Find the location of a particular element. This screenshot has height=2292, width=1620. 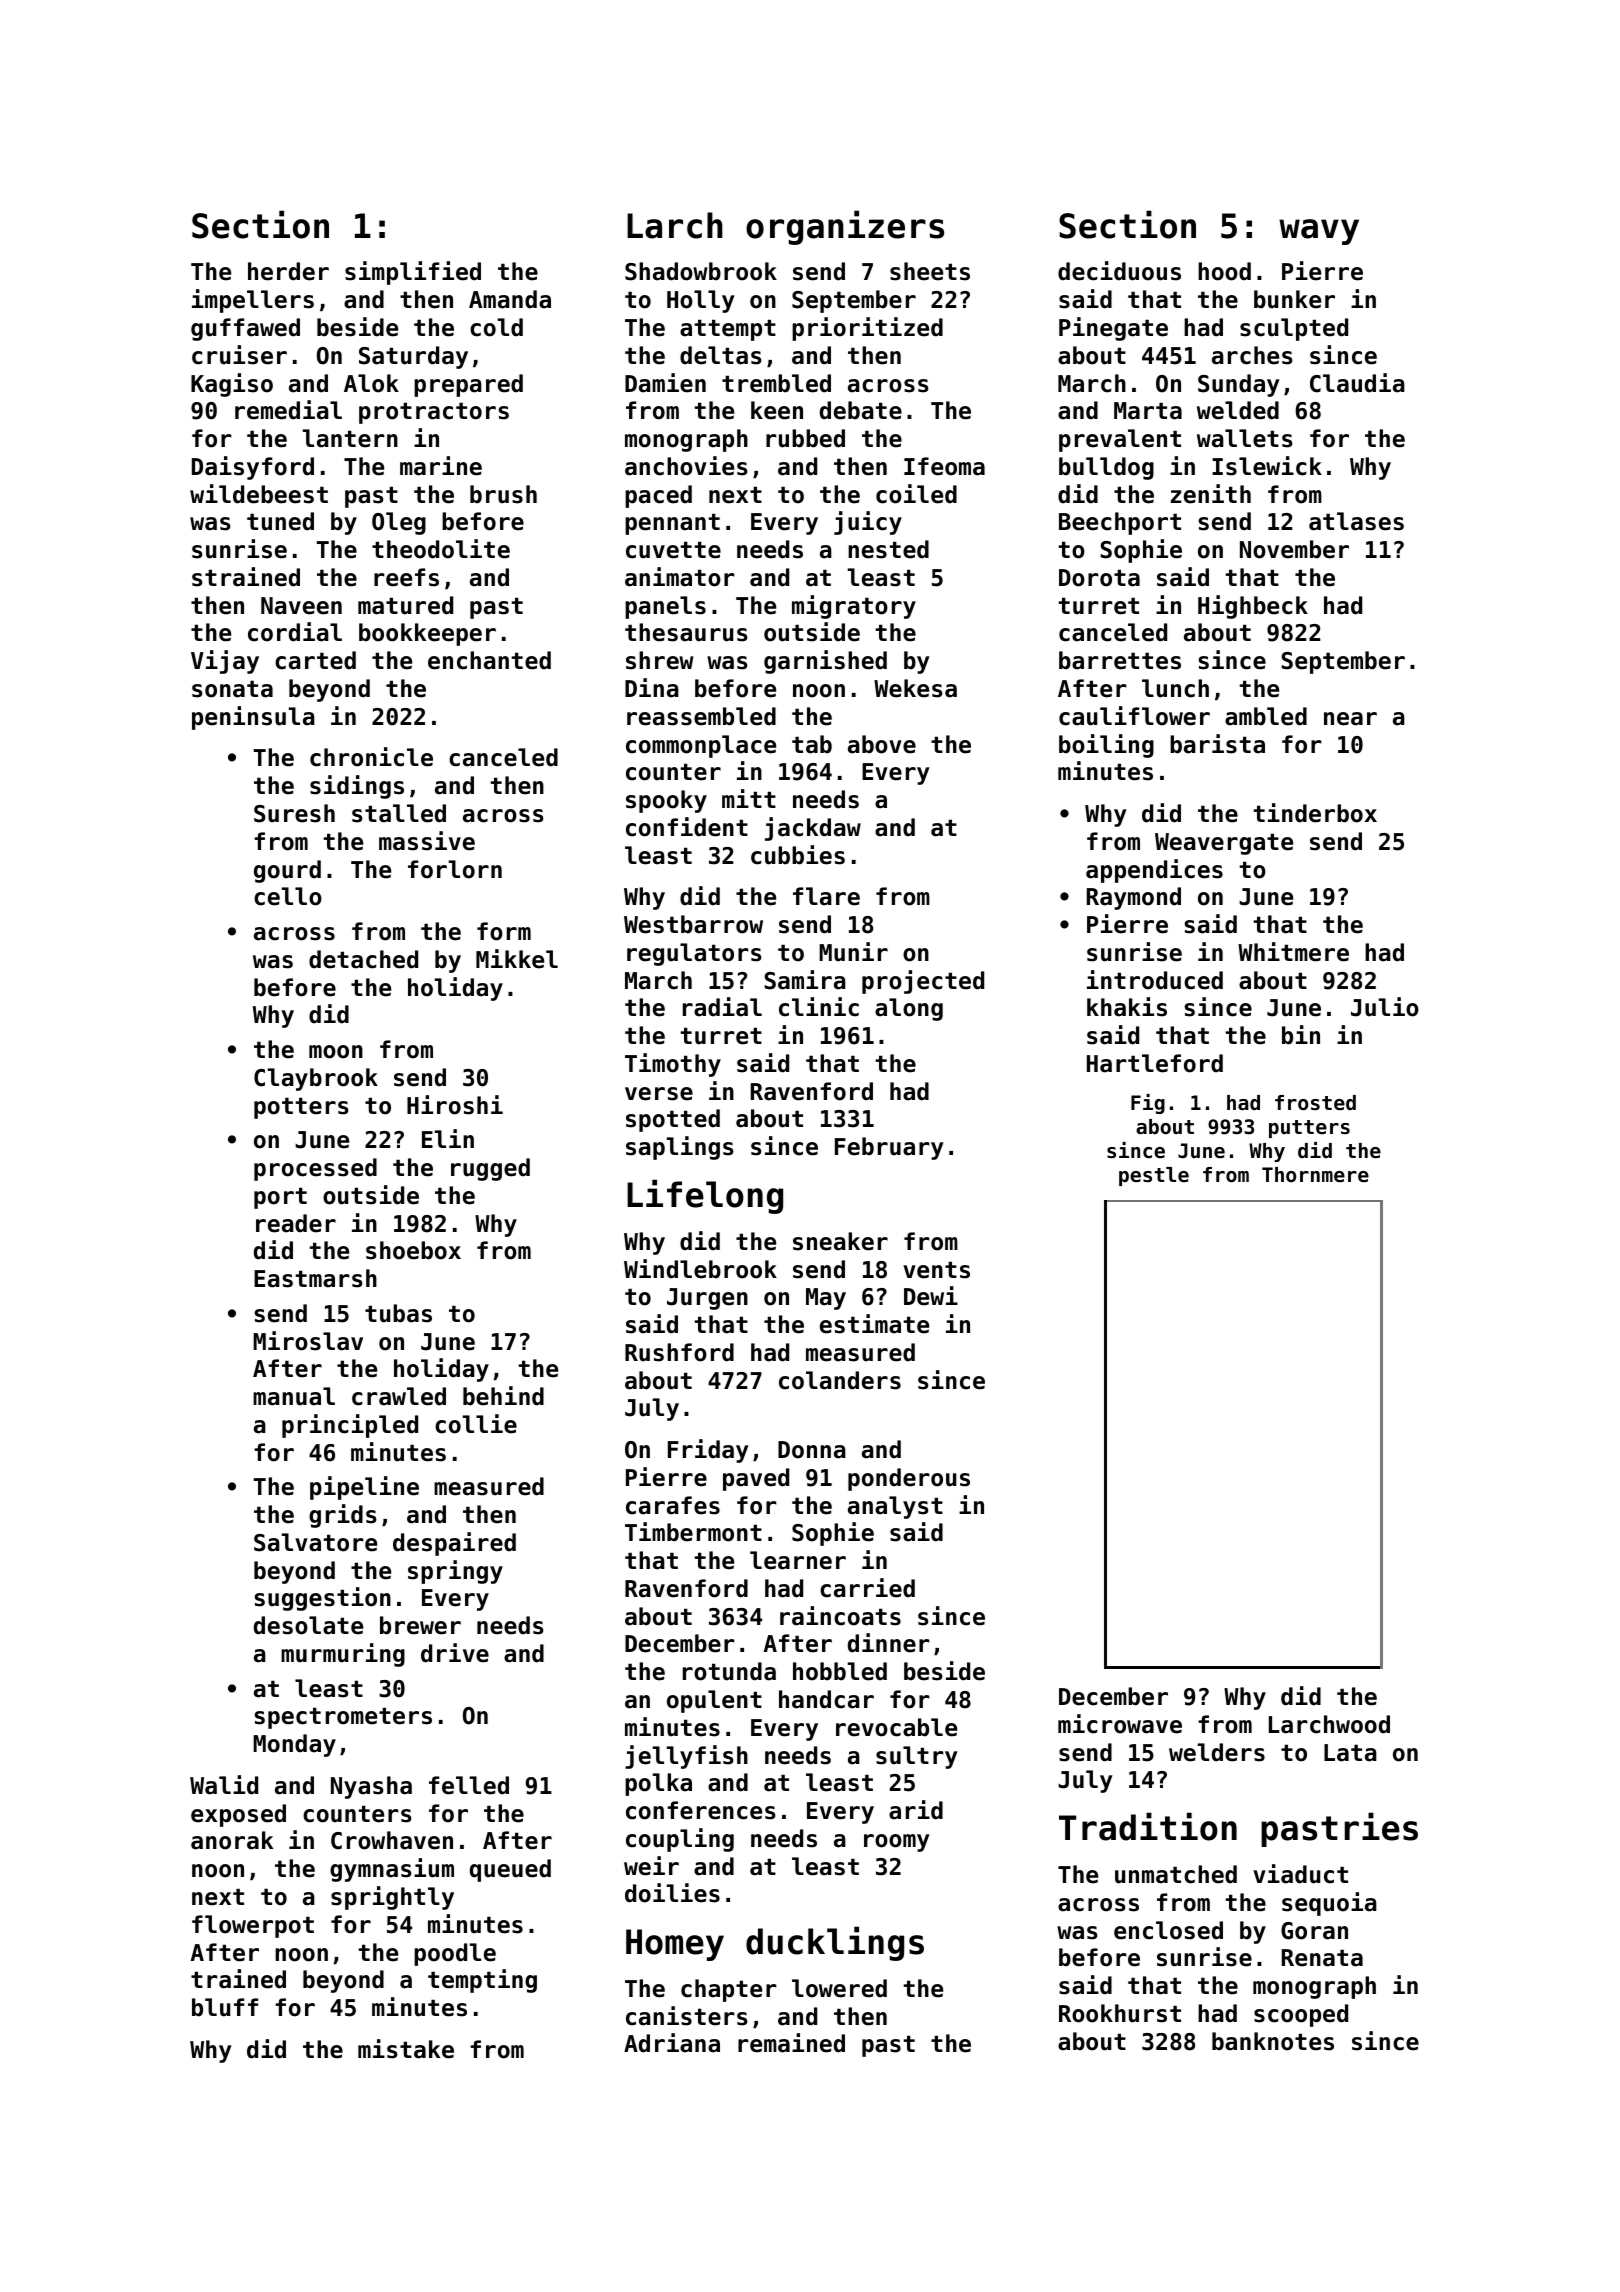

deciduous is located at coordinates (1119, 271).
